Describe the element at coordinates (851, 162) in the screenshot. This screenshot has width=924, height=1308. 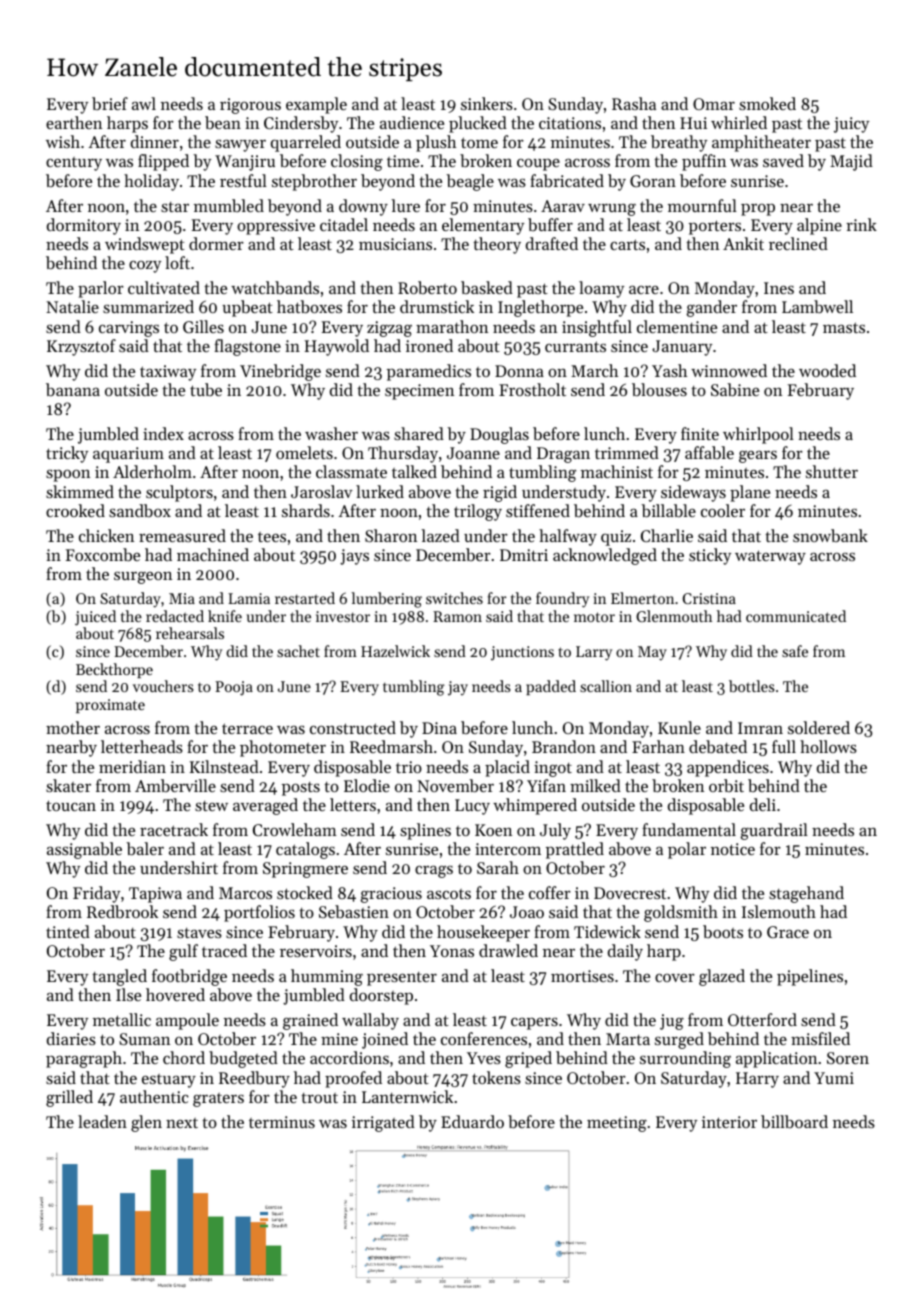
I see `Majid` at that location.
